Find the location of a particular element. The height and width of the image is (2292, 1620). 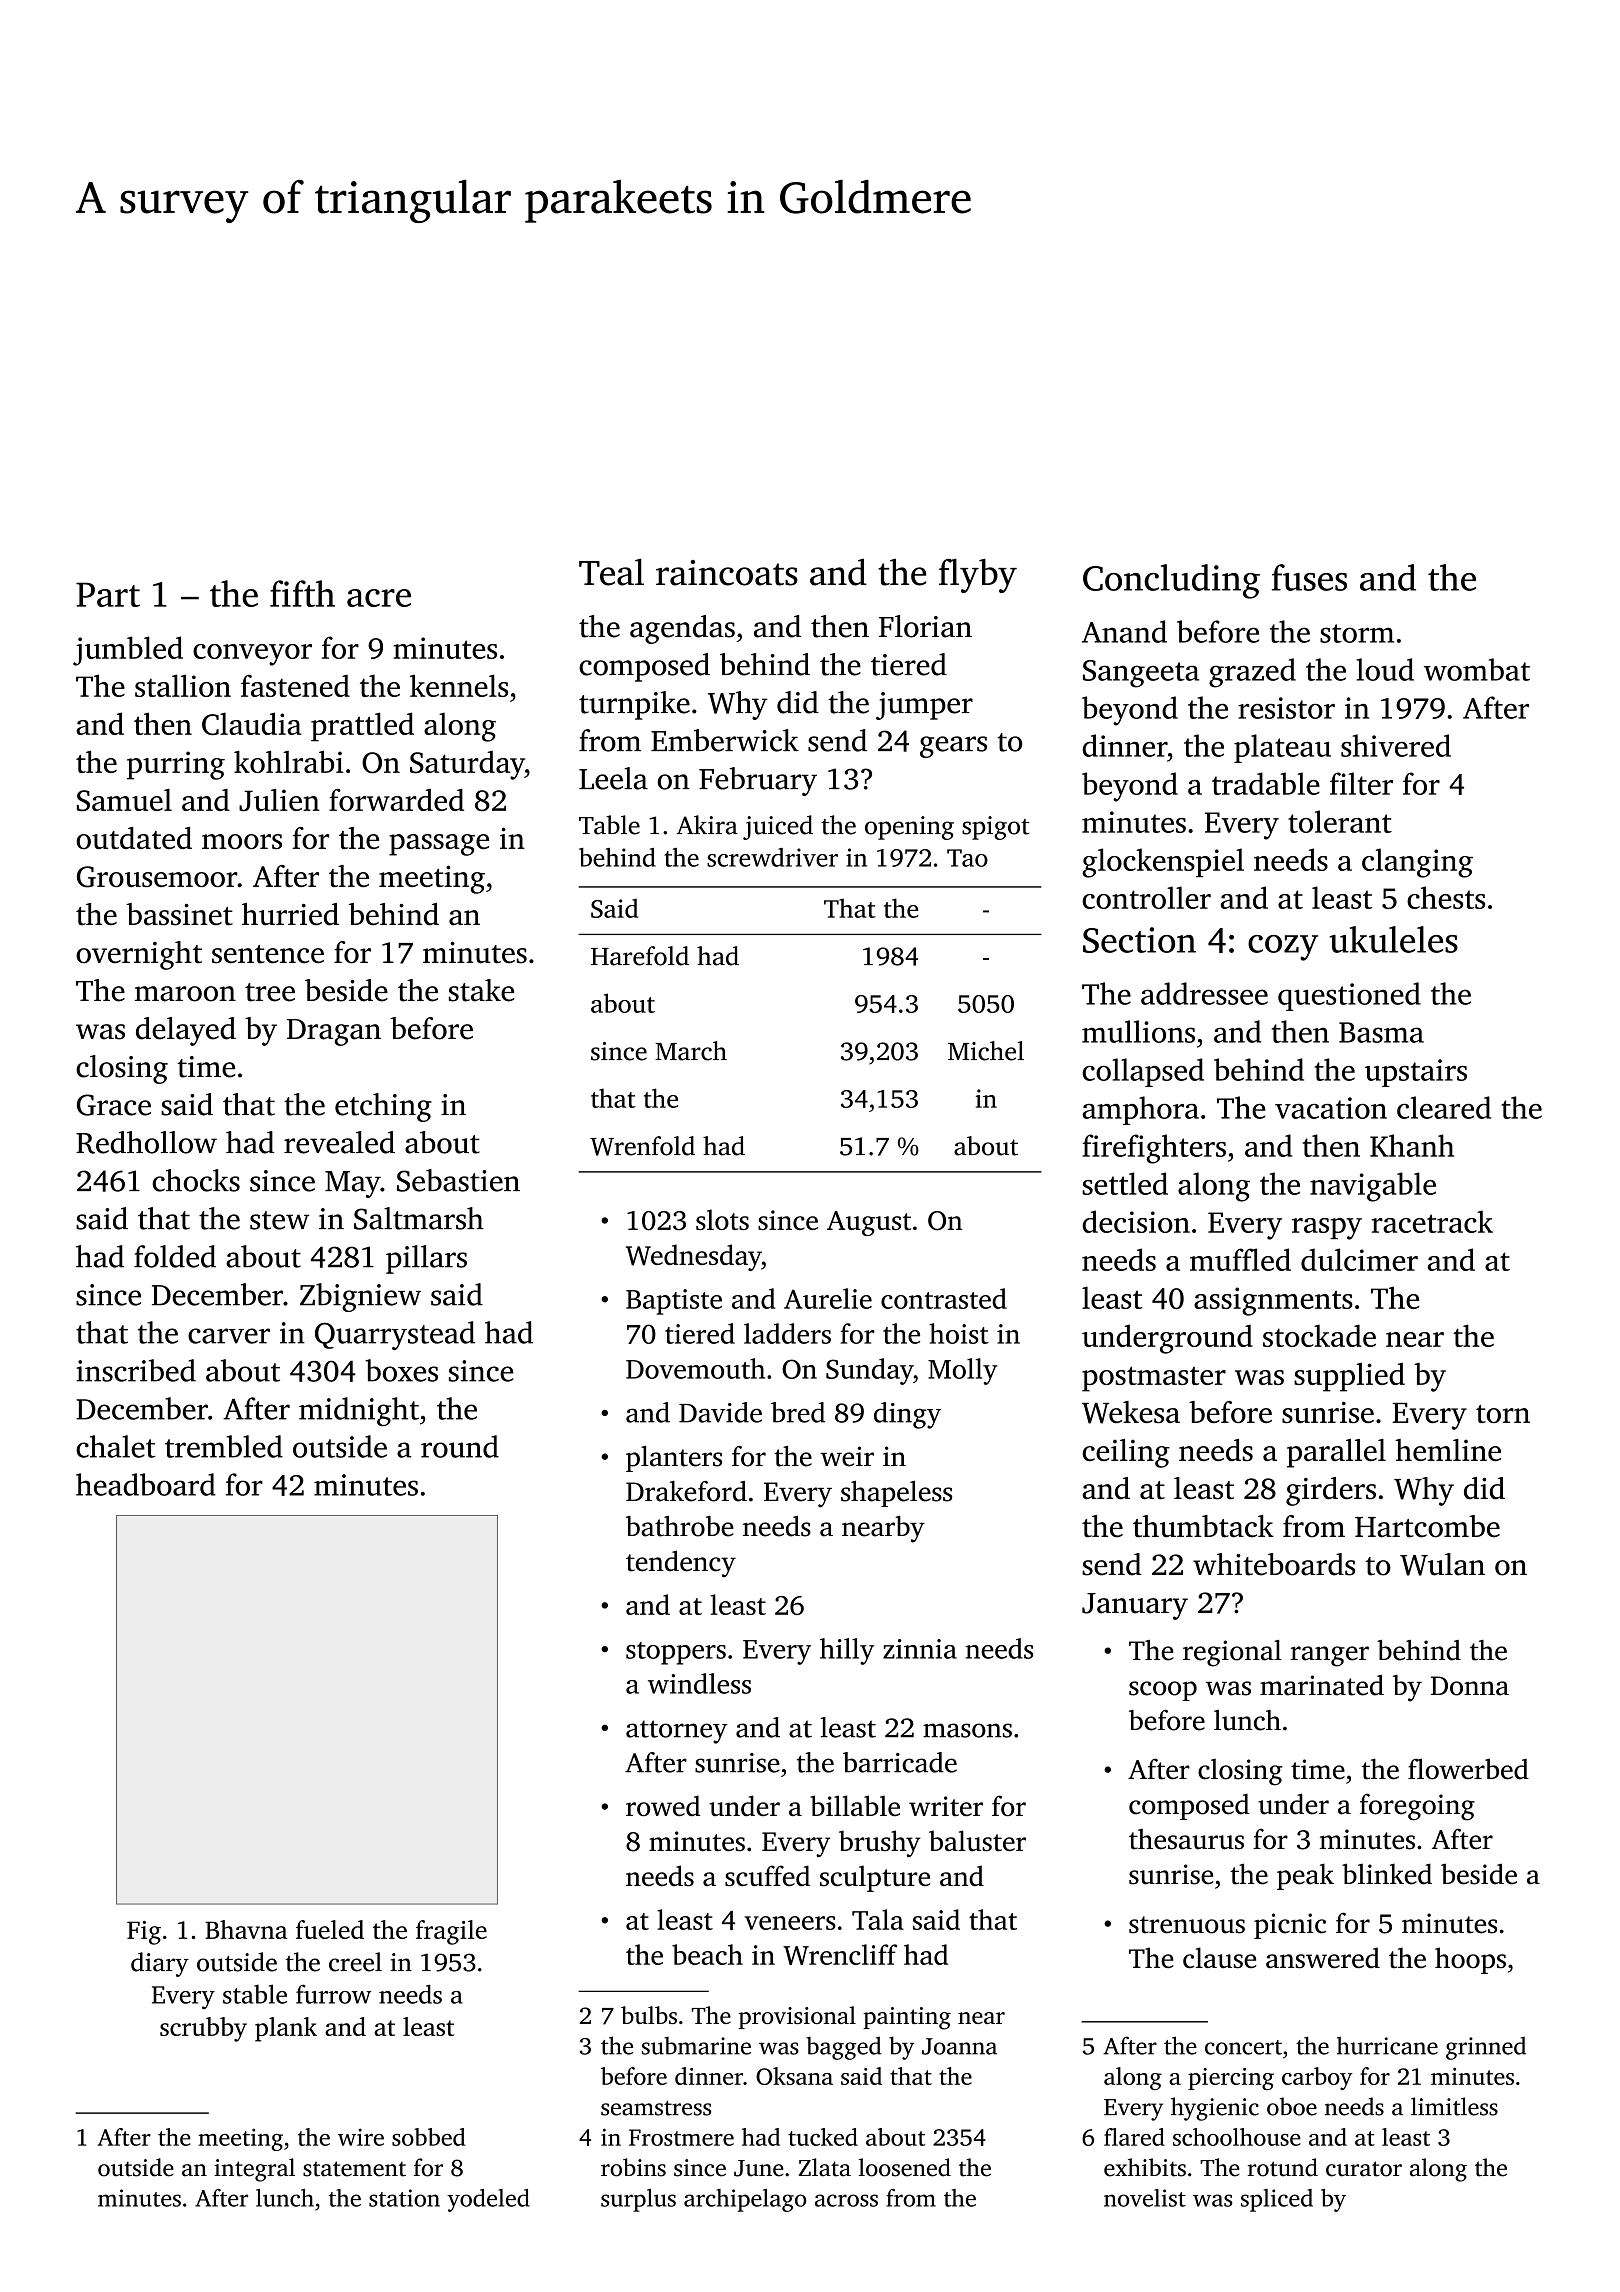

March is located at coordinates (691, 1051).
